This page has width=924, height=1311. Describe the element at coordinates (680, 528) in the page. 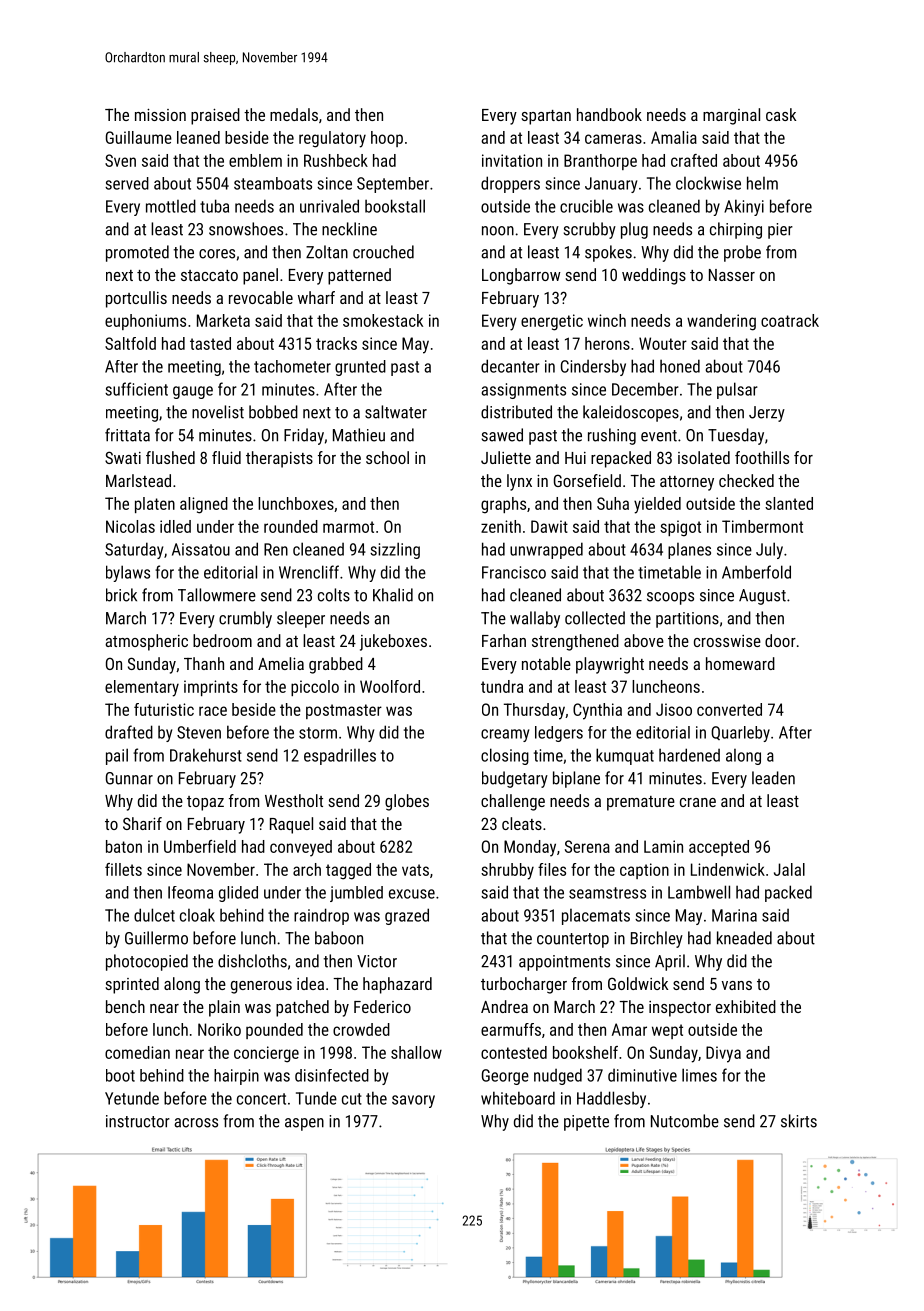

I see `spigot` at that location.
